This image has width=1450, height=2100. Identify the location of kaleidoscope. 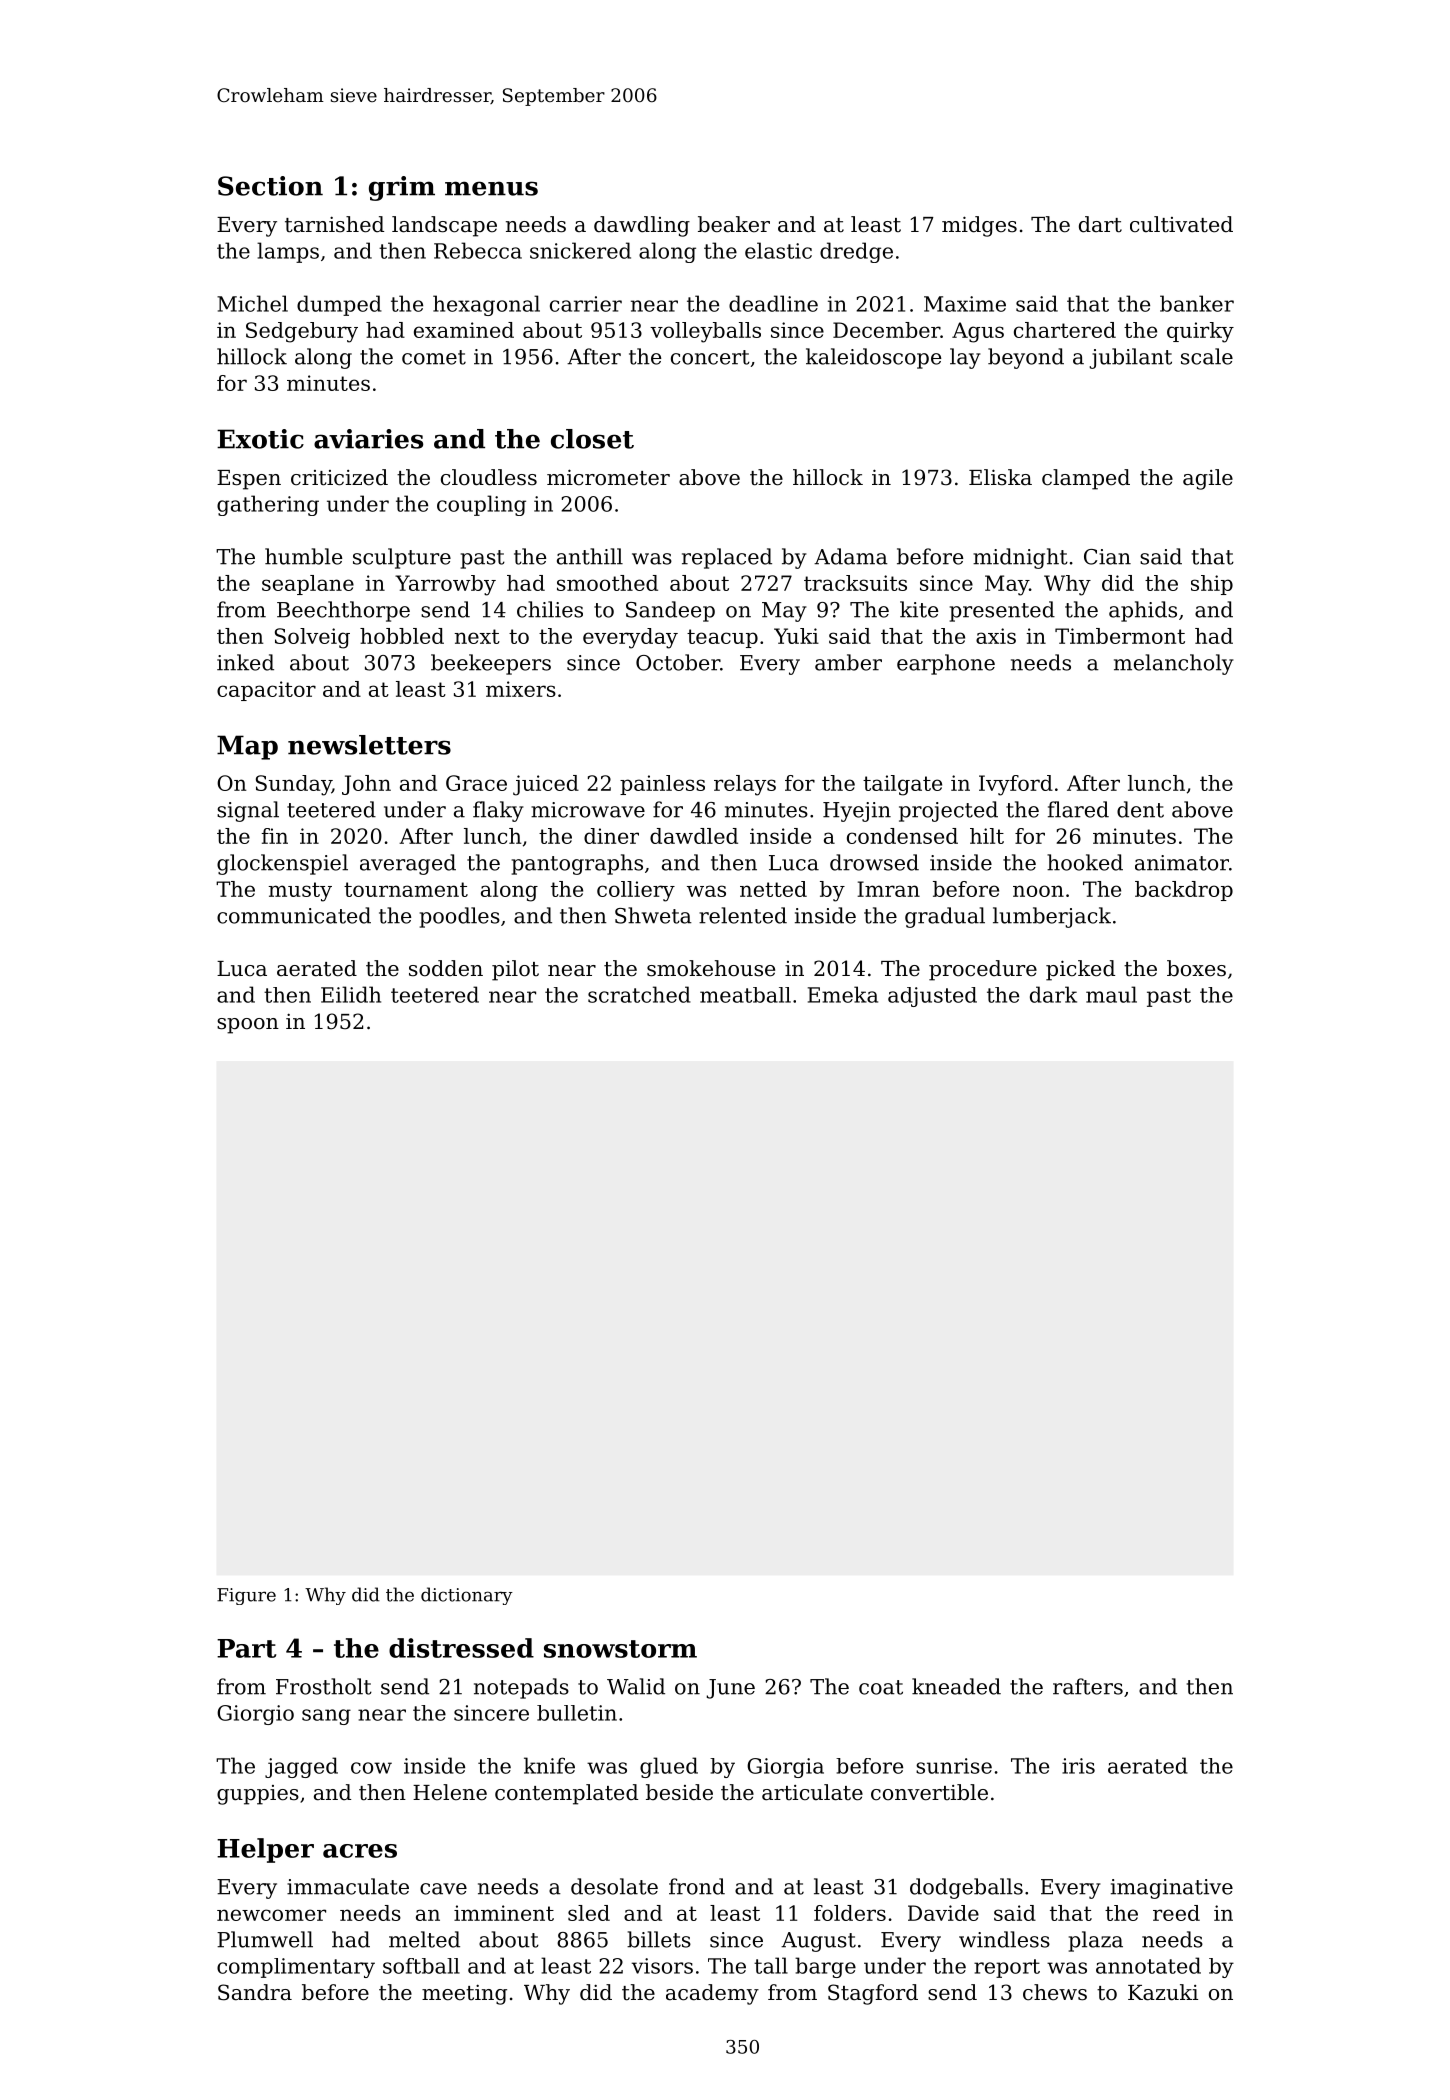
(873, 358).
